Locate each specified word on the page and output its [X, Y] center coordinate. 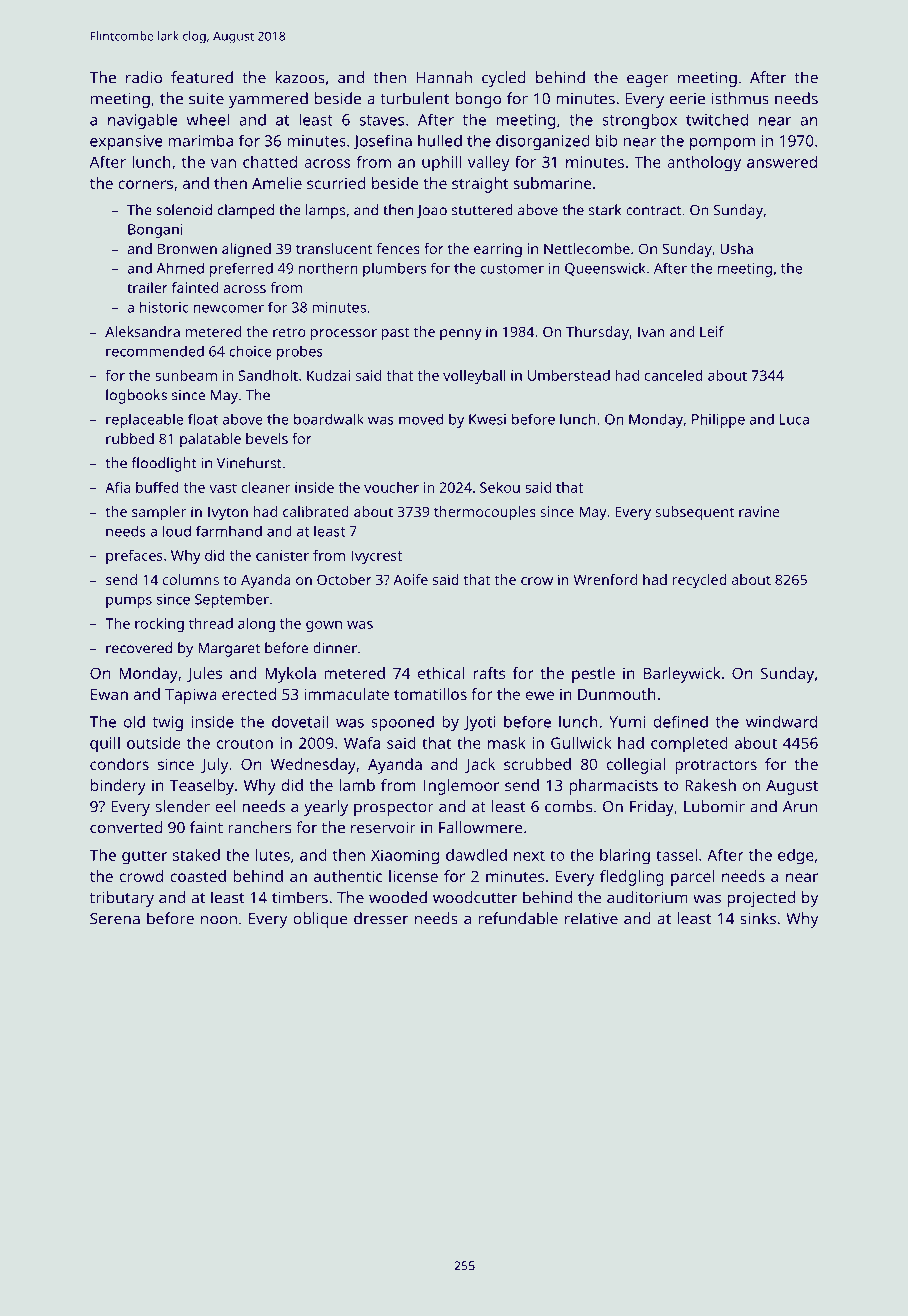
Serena [115, 919]
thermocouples [485, 513]
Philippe [718, 420]
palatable [210, 440]
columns [191, 579]
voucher [391, 487]
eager [648, 80]
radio [144, 77]
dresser [381, 918]
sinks [758, 918]
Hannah [444, 77]
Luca [794, 419]
